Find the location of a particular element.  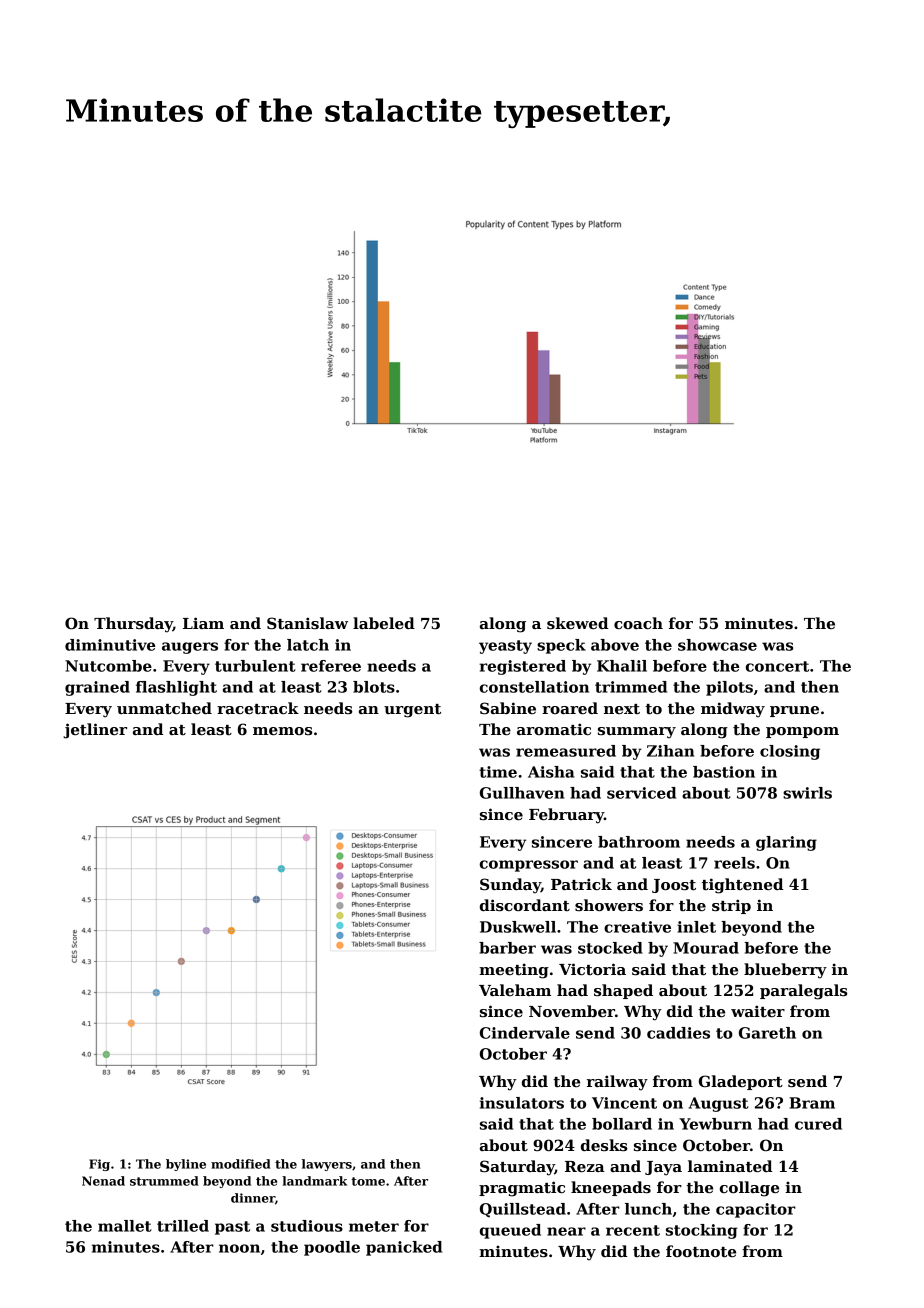

concert is located at coordinates (777, 666).
